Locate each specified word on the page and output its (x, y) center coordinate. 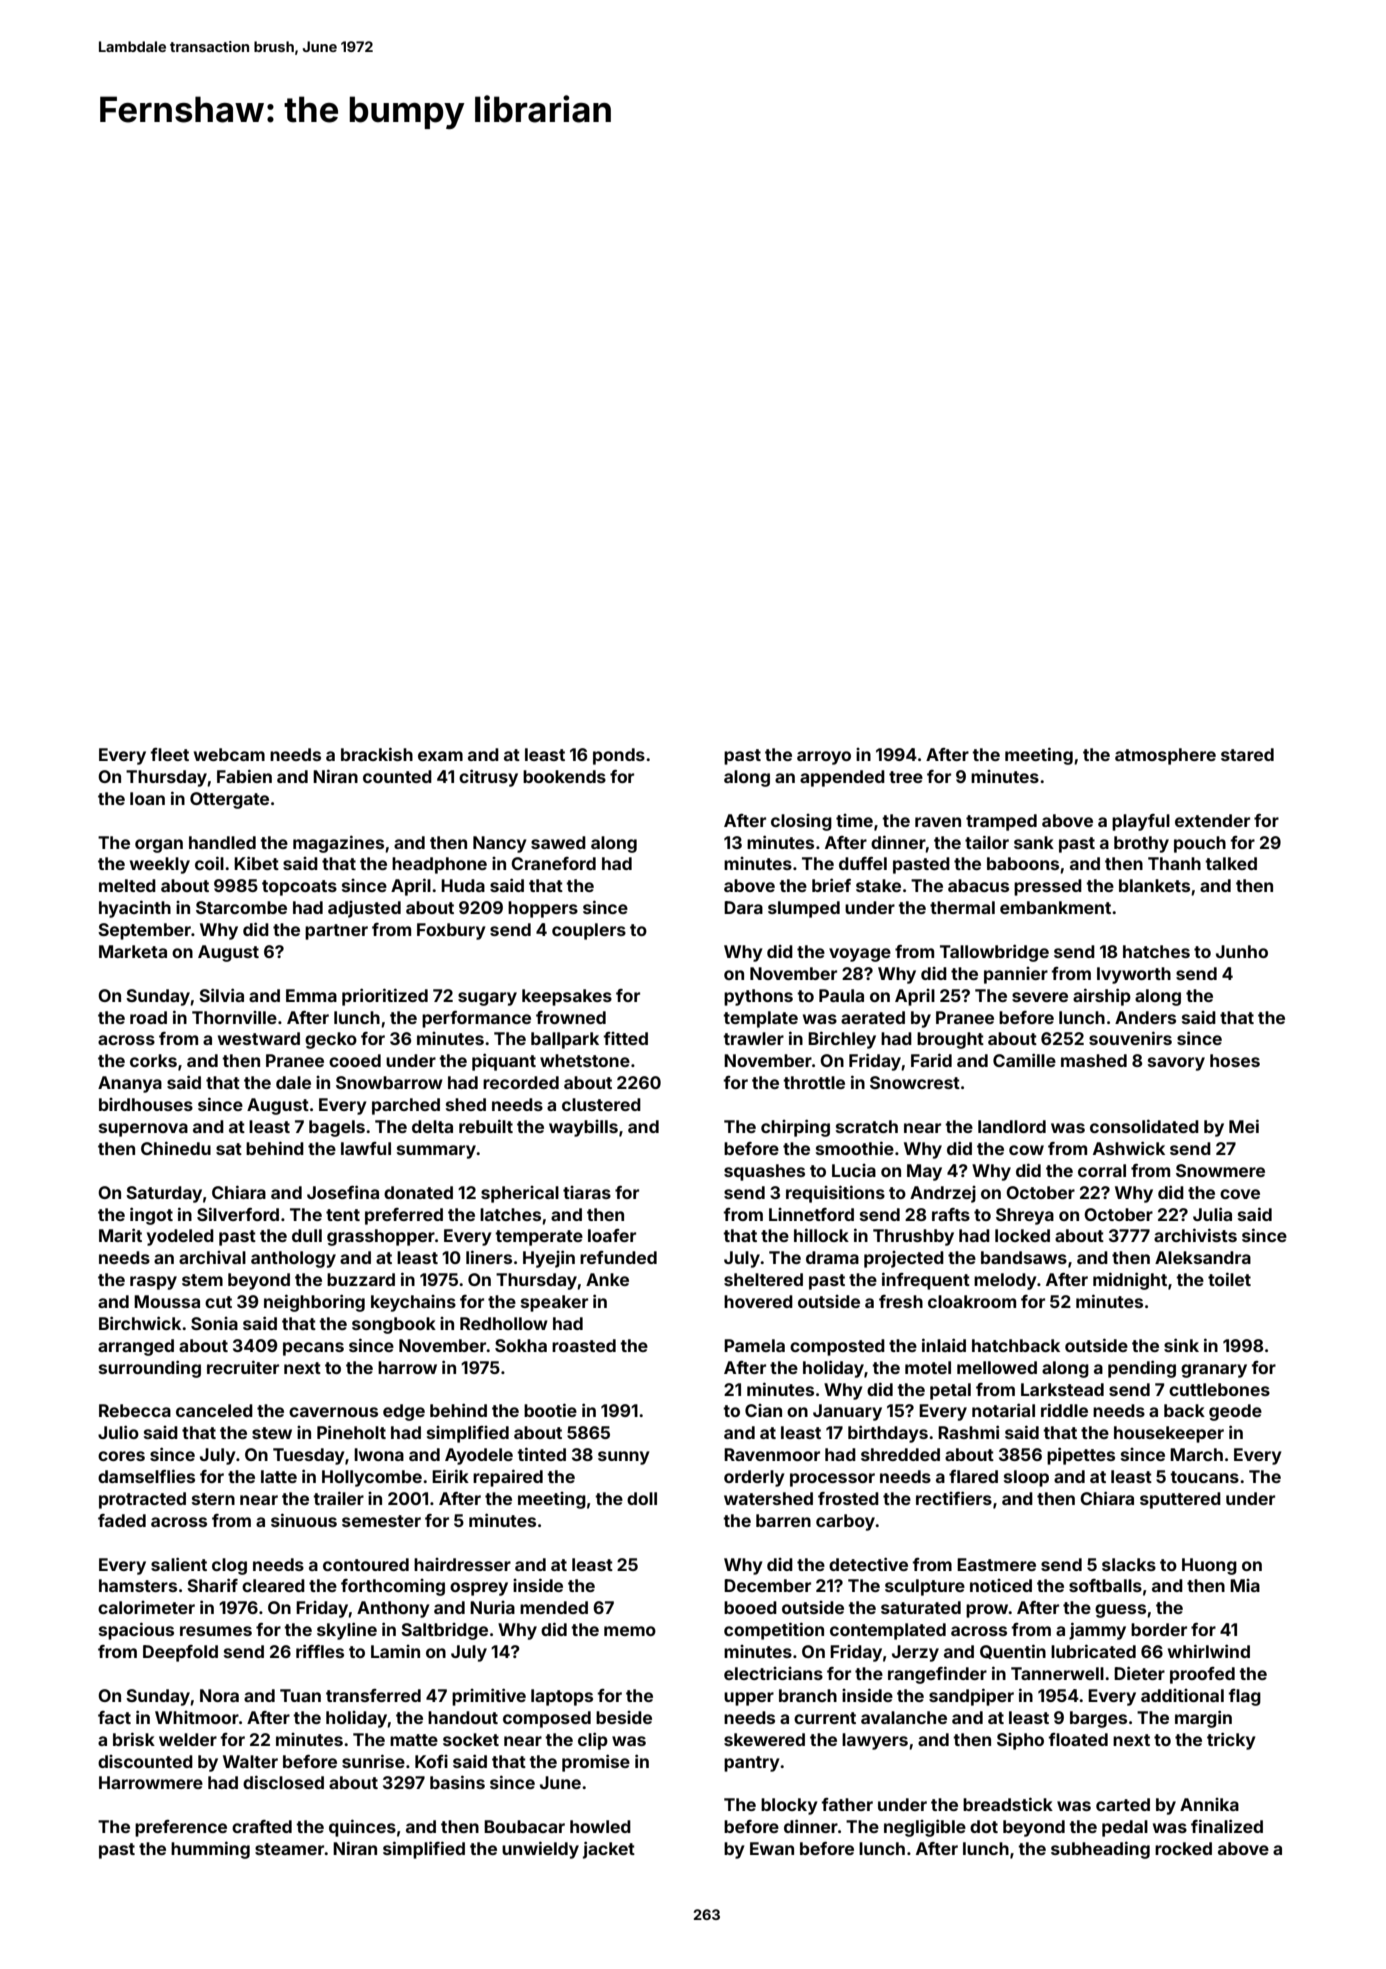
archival (212, 1257)
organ (159, 846)
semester (381, 1521)
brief (831, 885)
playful (1141, 822)
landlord (1012, 1126)
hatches (1156, 951)
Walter (250, 1761)
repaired (508, 1478)
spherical (520, 1194)
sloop (1026, 1478)
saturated (921, 1607)
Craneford (553, 863)
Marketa (133, 951)
